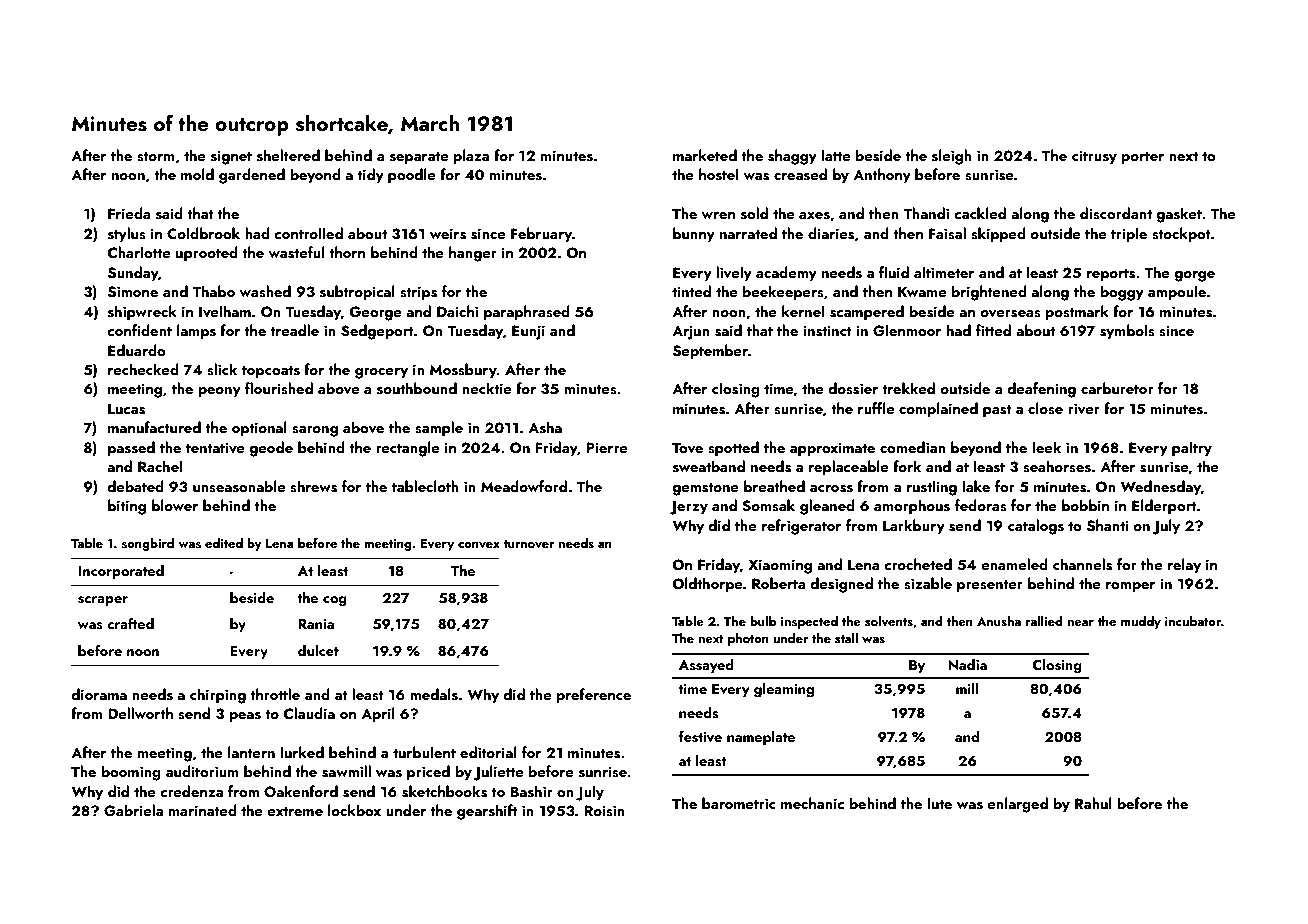 Image resolution: width=1308 pixels, height=924 pixels. I want to click on barometric, so click(739, 803).
